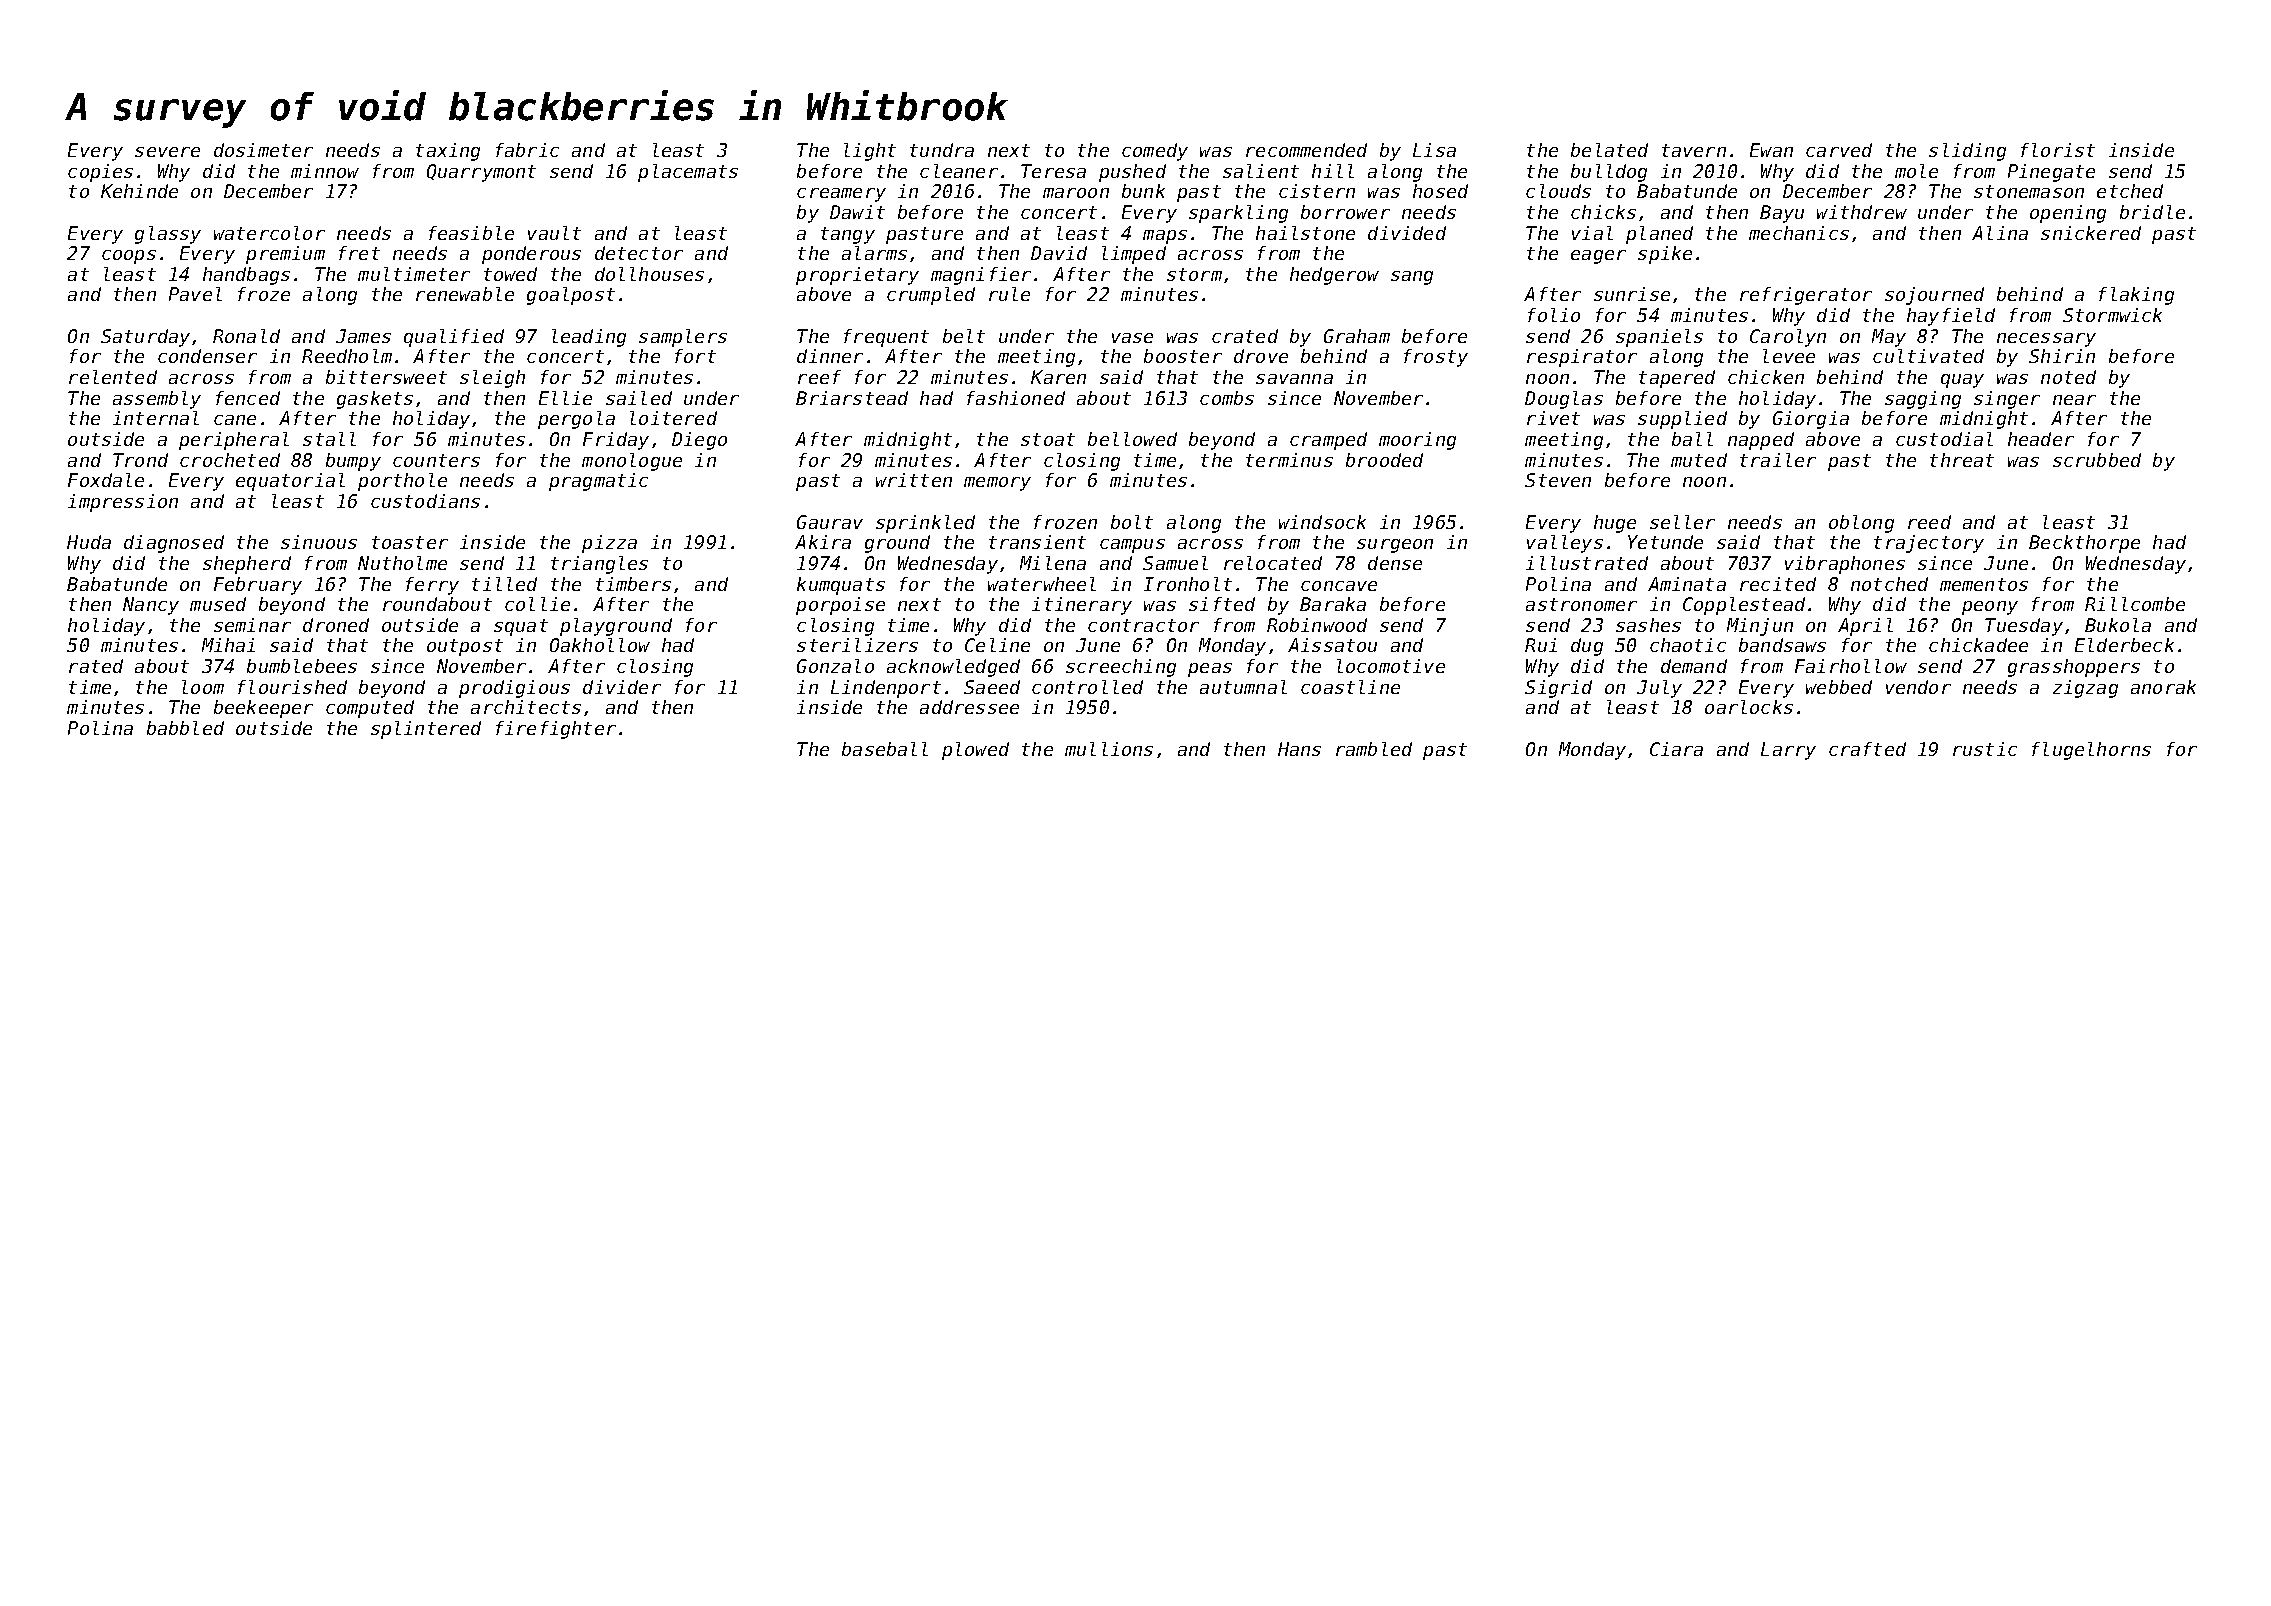 Image resolution: width=2271 pixels, height=1606 pixels. I want to click on recommended, so click(1306, 150).
